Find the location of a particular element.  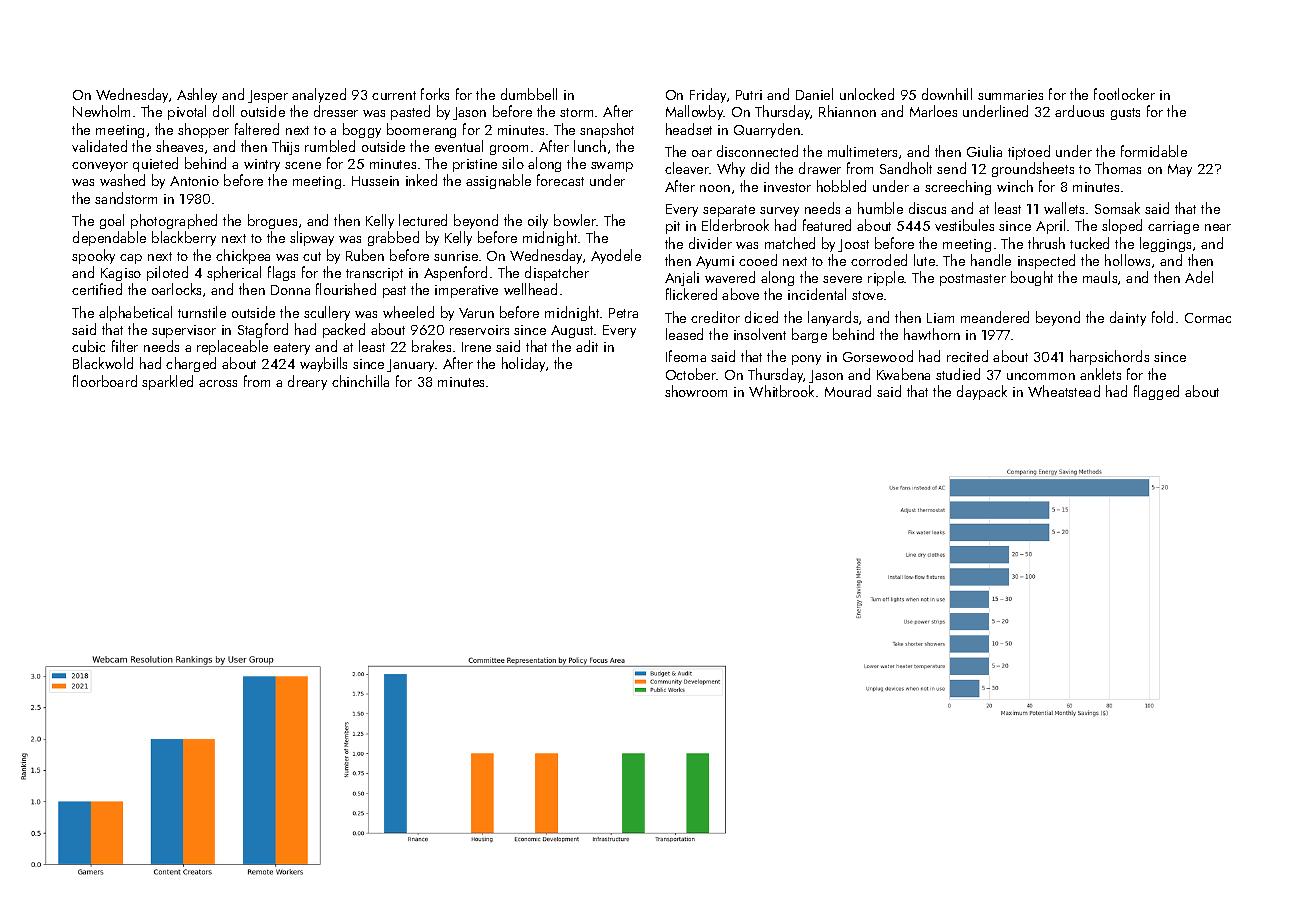

across is located at coordinates (218, 383).
